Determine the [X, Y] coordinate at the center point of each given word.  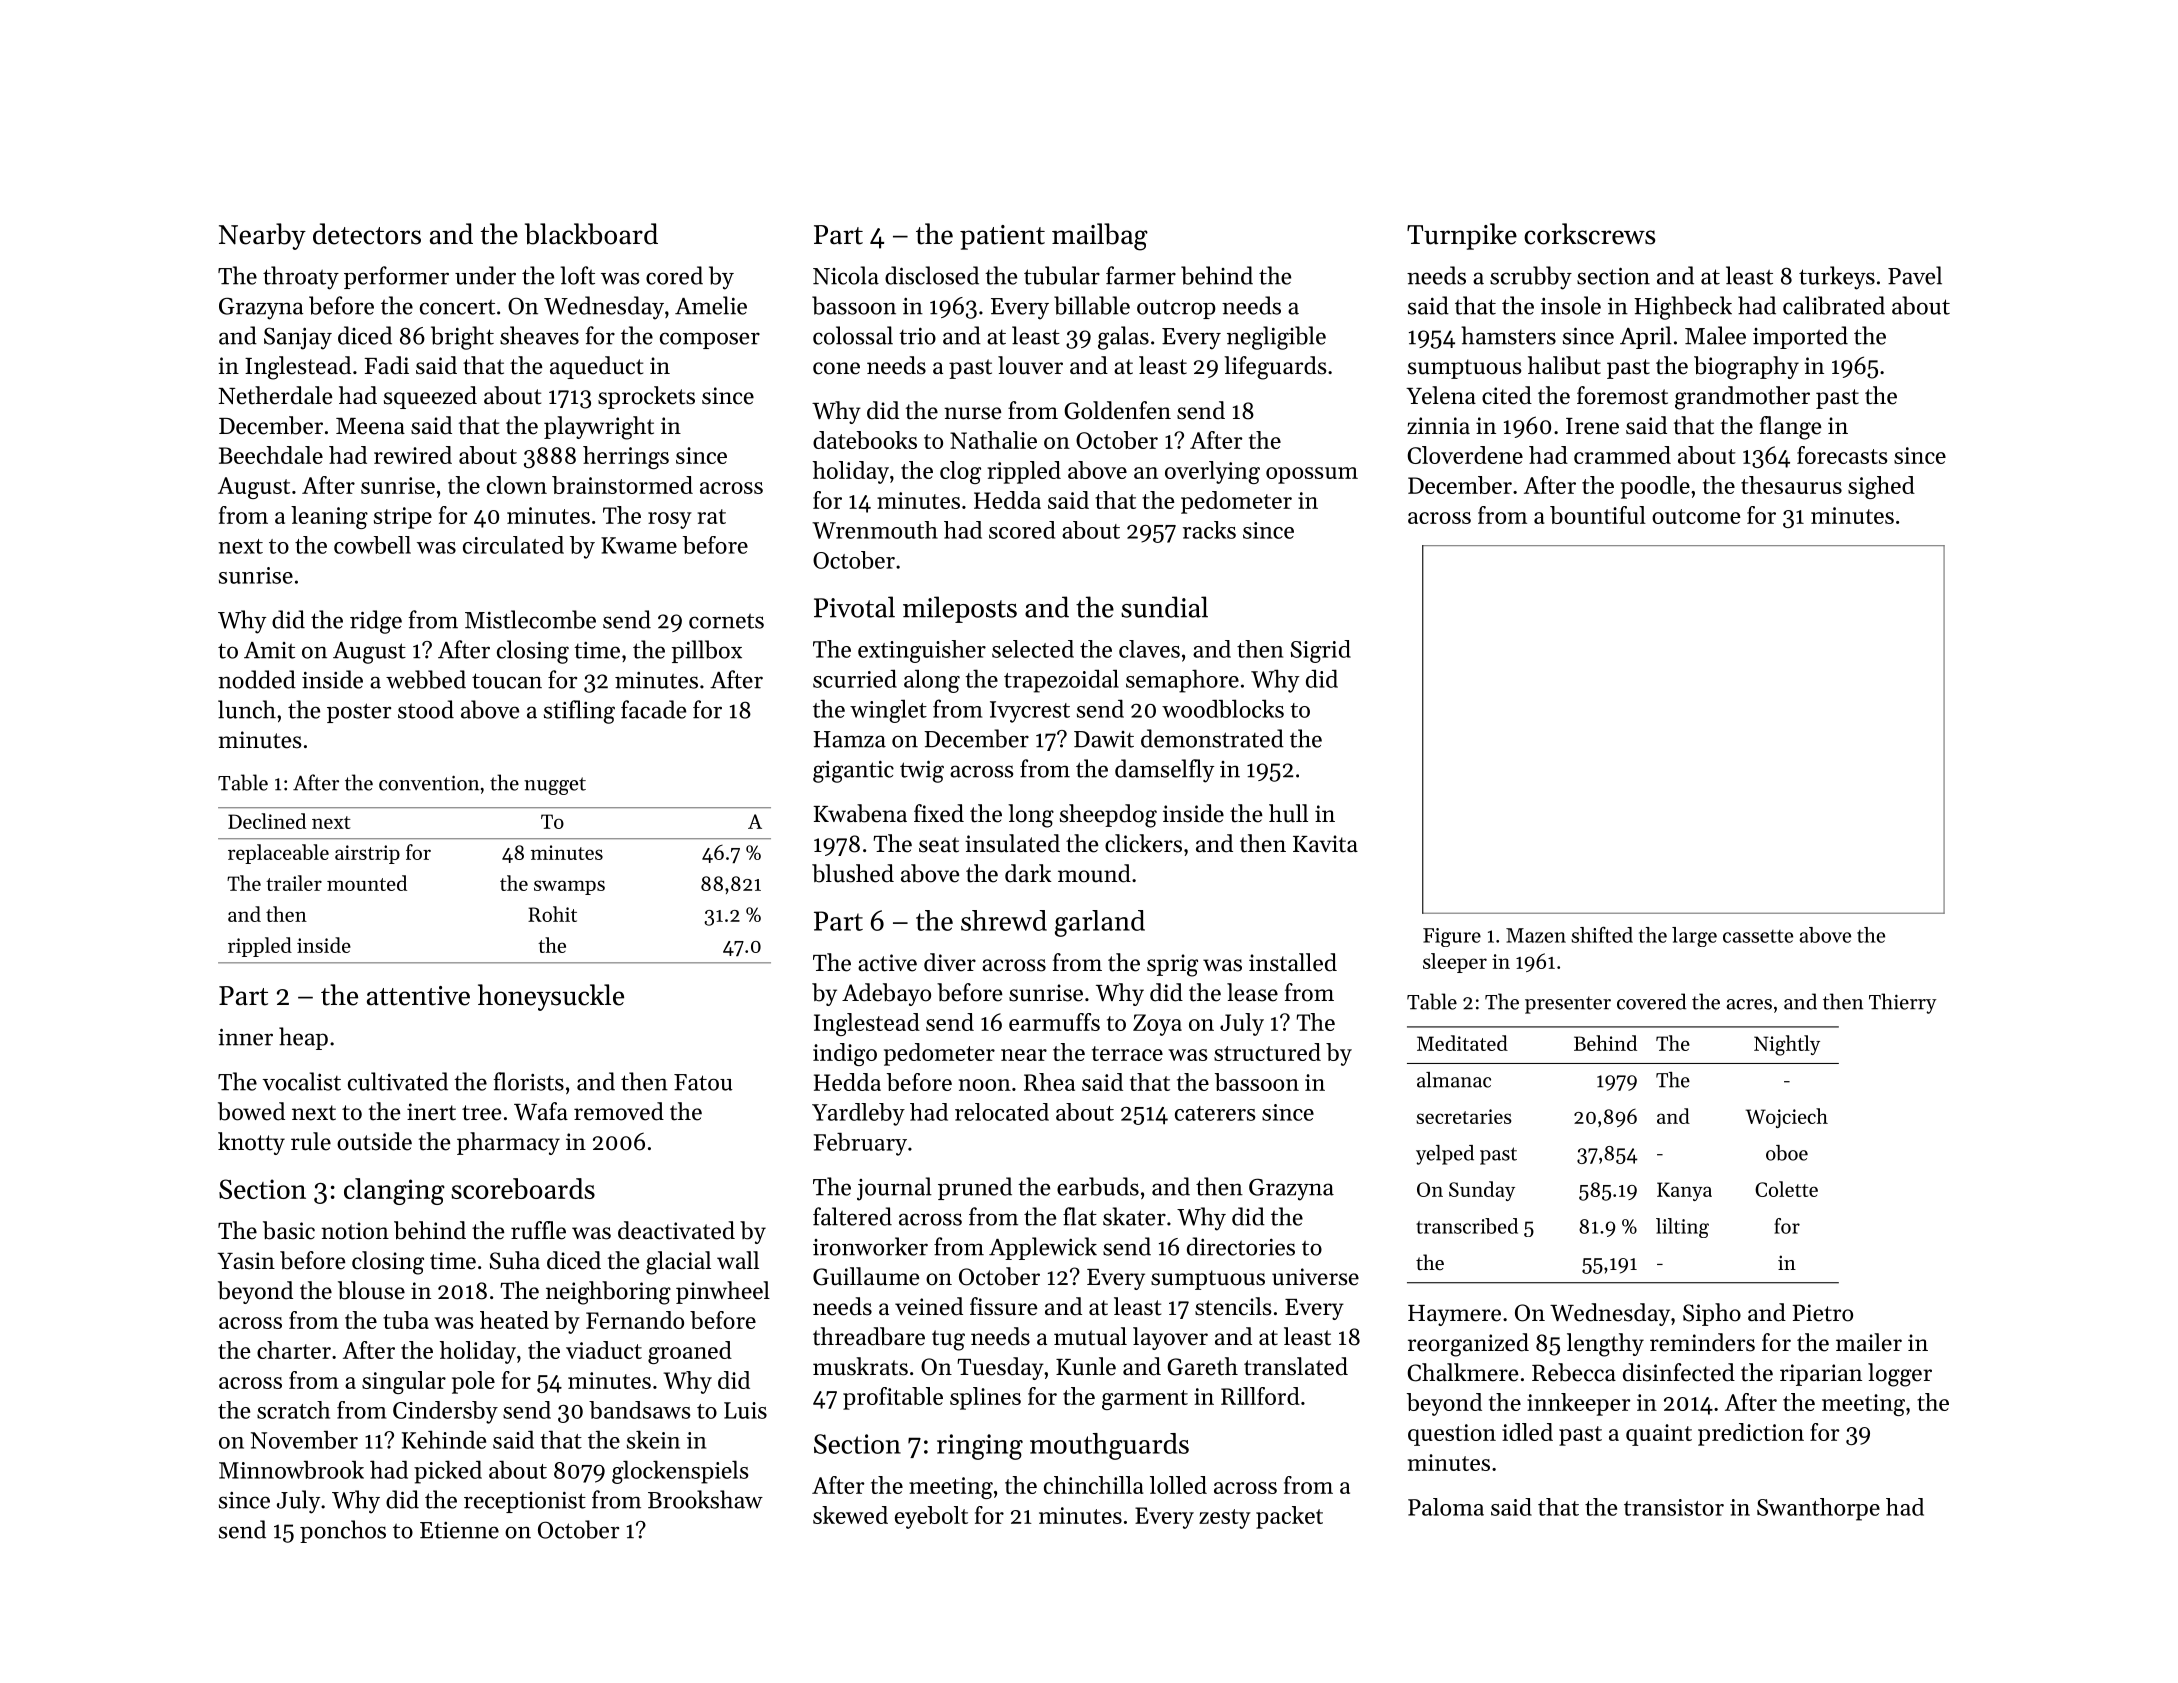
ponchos [343, 1531]
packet [1289, 1517]
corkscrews [1589, 234]
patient [1002, 237]
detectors [367, 234]
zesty [1225, 1519]
